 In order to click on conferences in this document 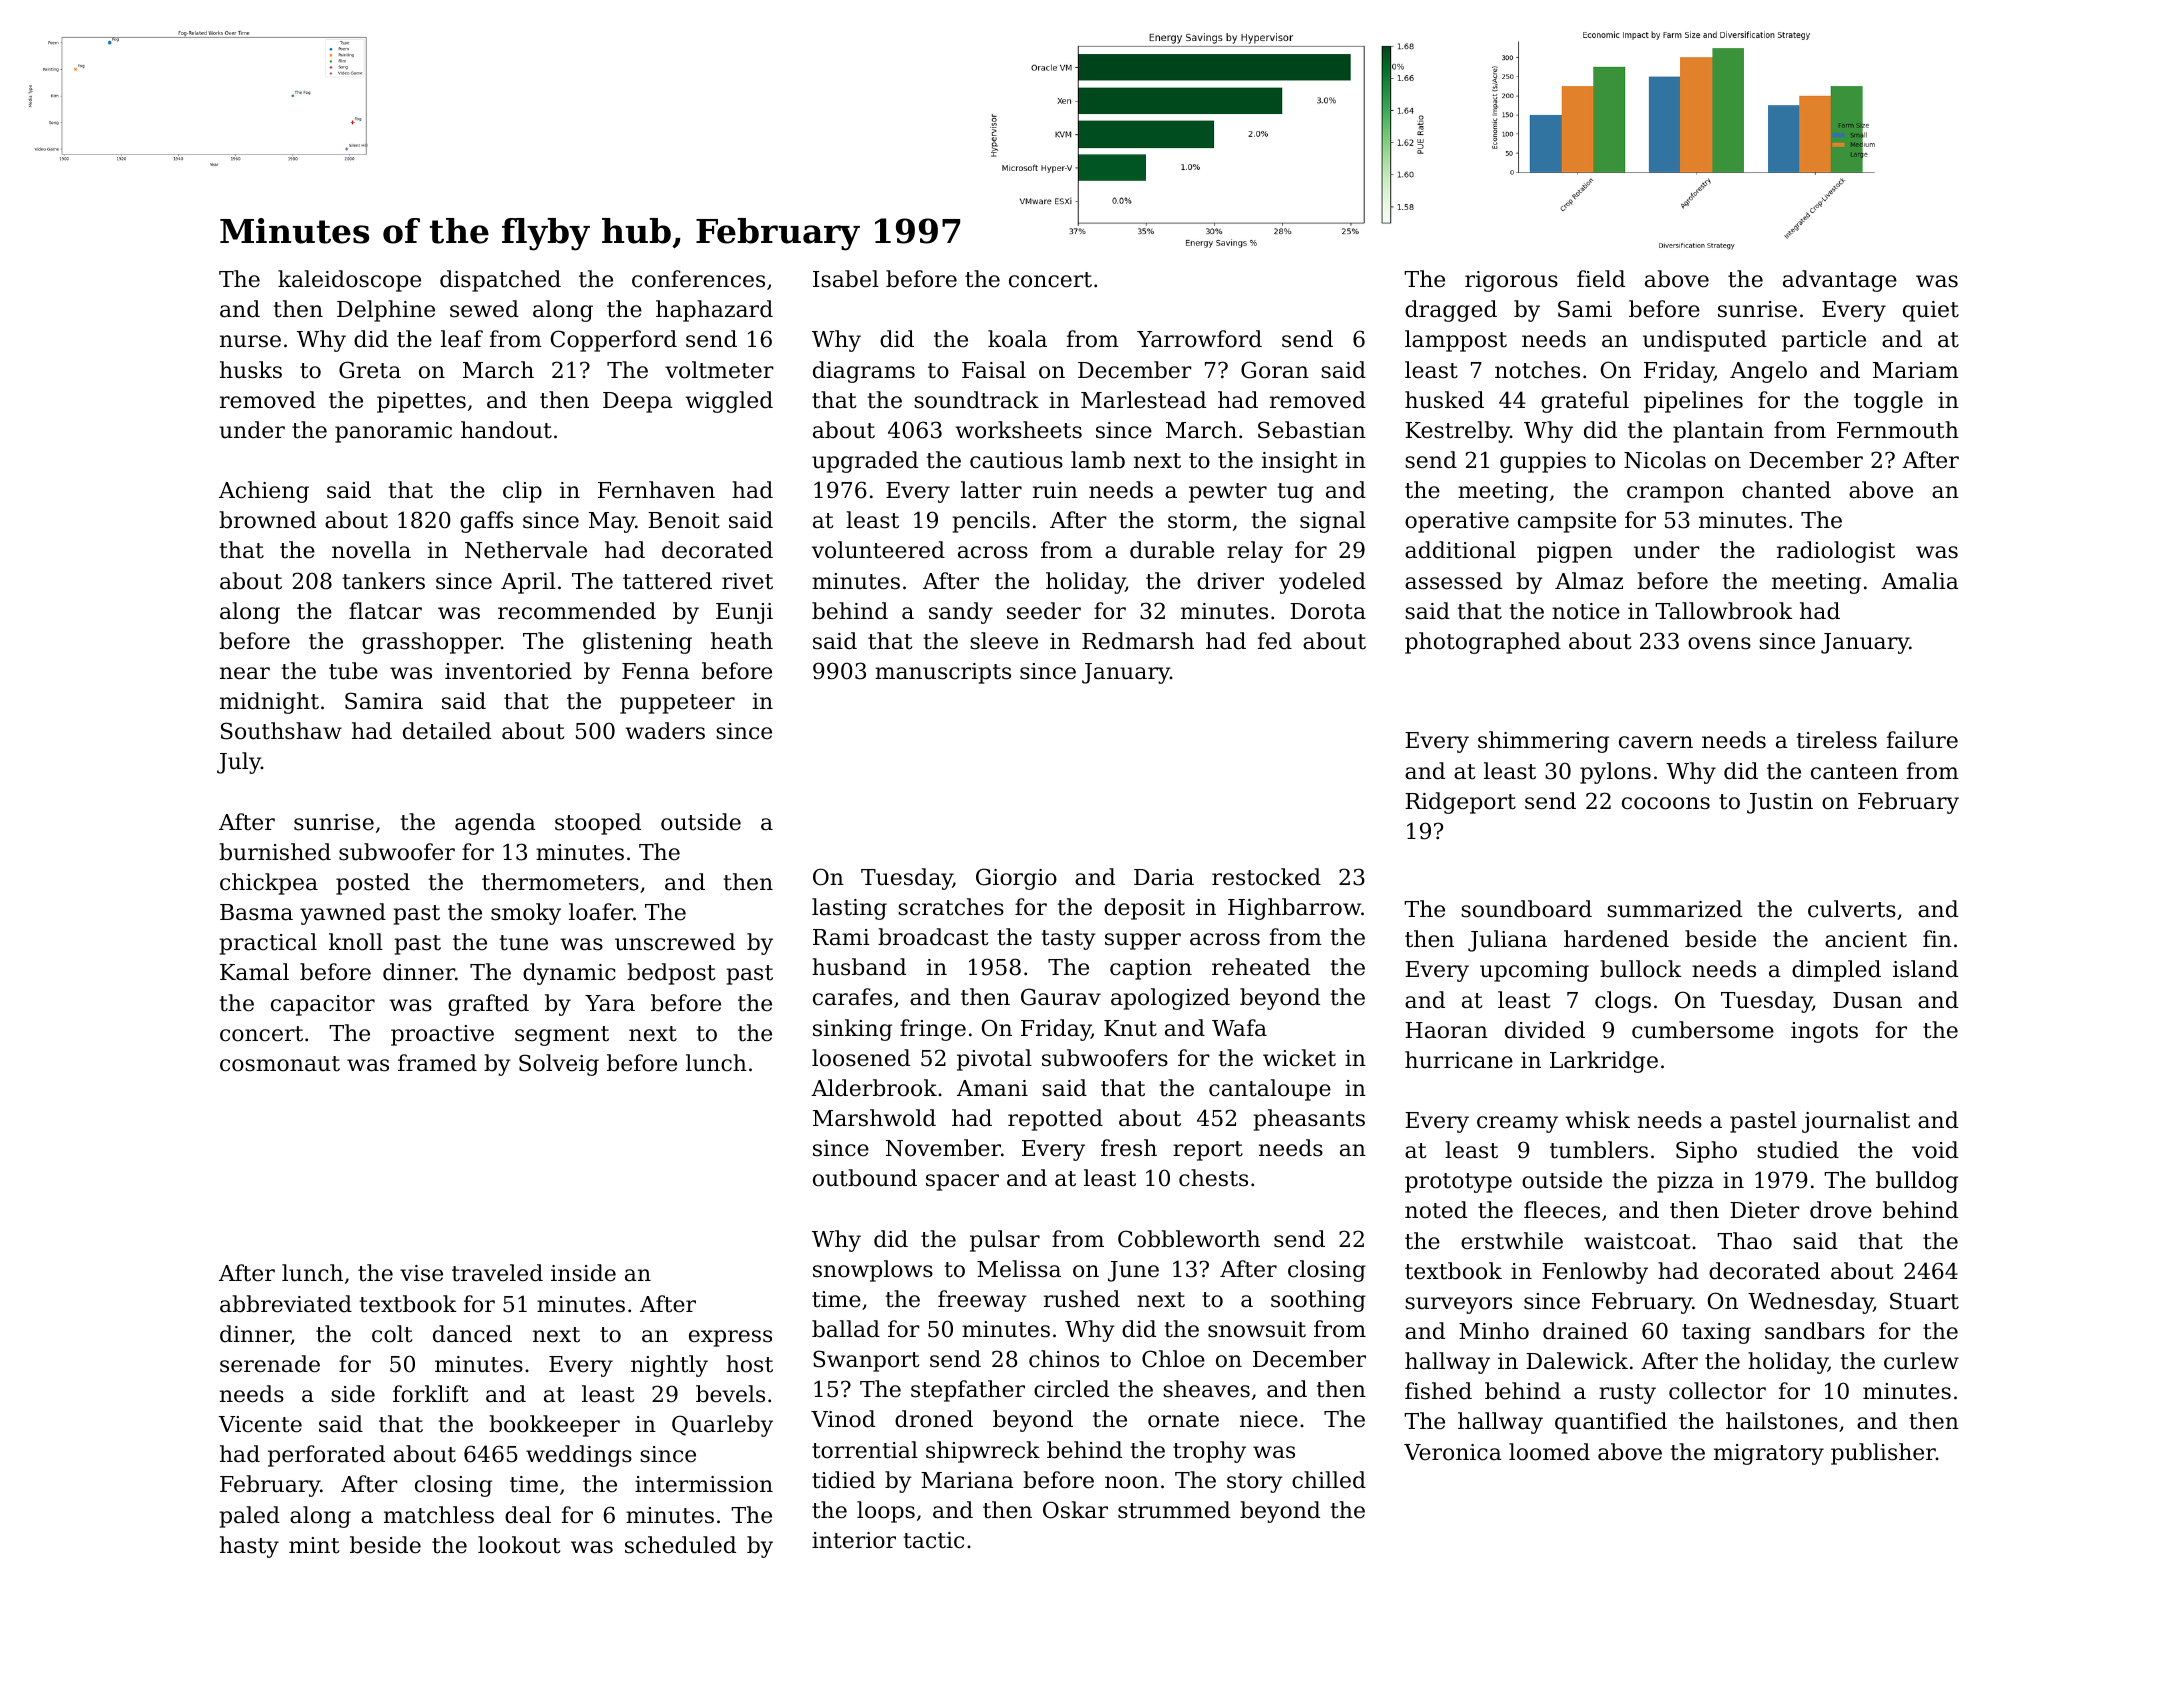, I will do `click(698, 279)`.
